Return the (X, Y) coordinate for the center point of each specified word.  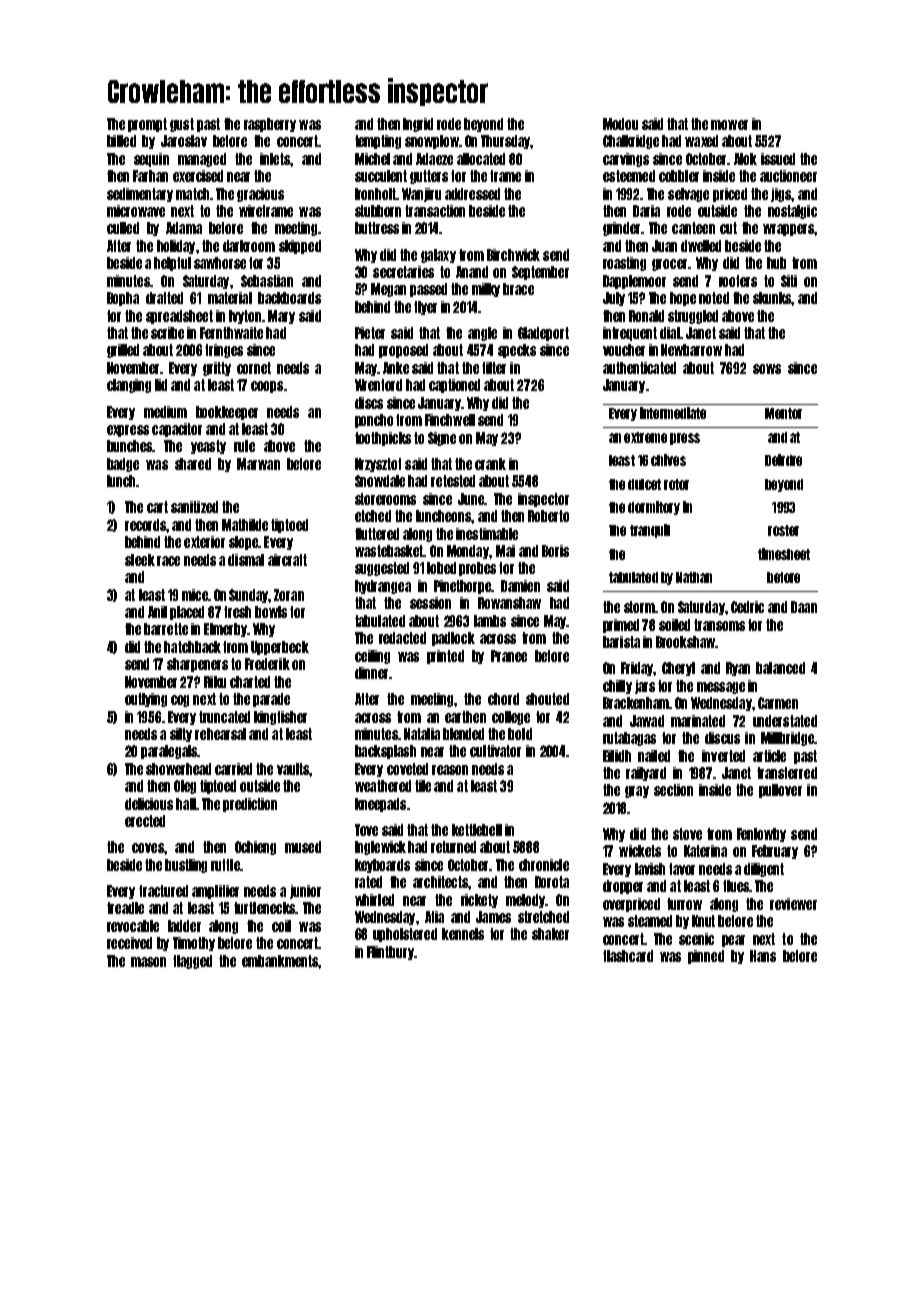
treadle (125, 908)
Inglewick (380, 848)
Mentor (783, 413)
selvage (688, 195)
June (471, 499)
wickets (640, 851)
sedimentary (140, 195)
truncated (224, 717)
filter (494, 368)
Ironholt (375, 194)
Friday (637, 669)
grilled (123, 351)
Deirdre (783, 460)
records (146, 525)
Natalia (422, 734)
